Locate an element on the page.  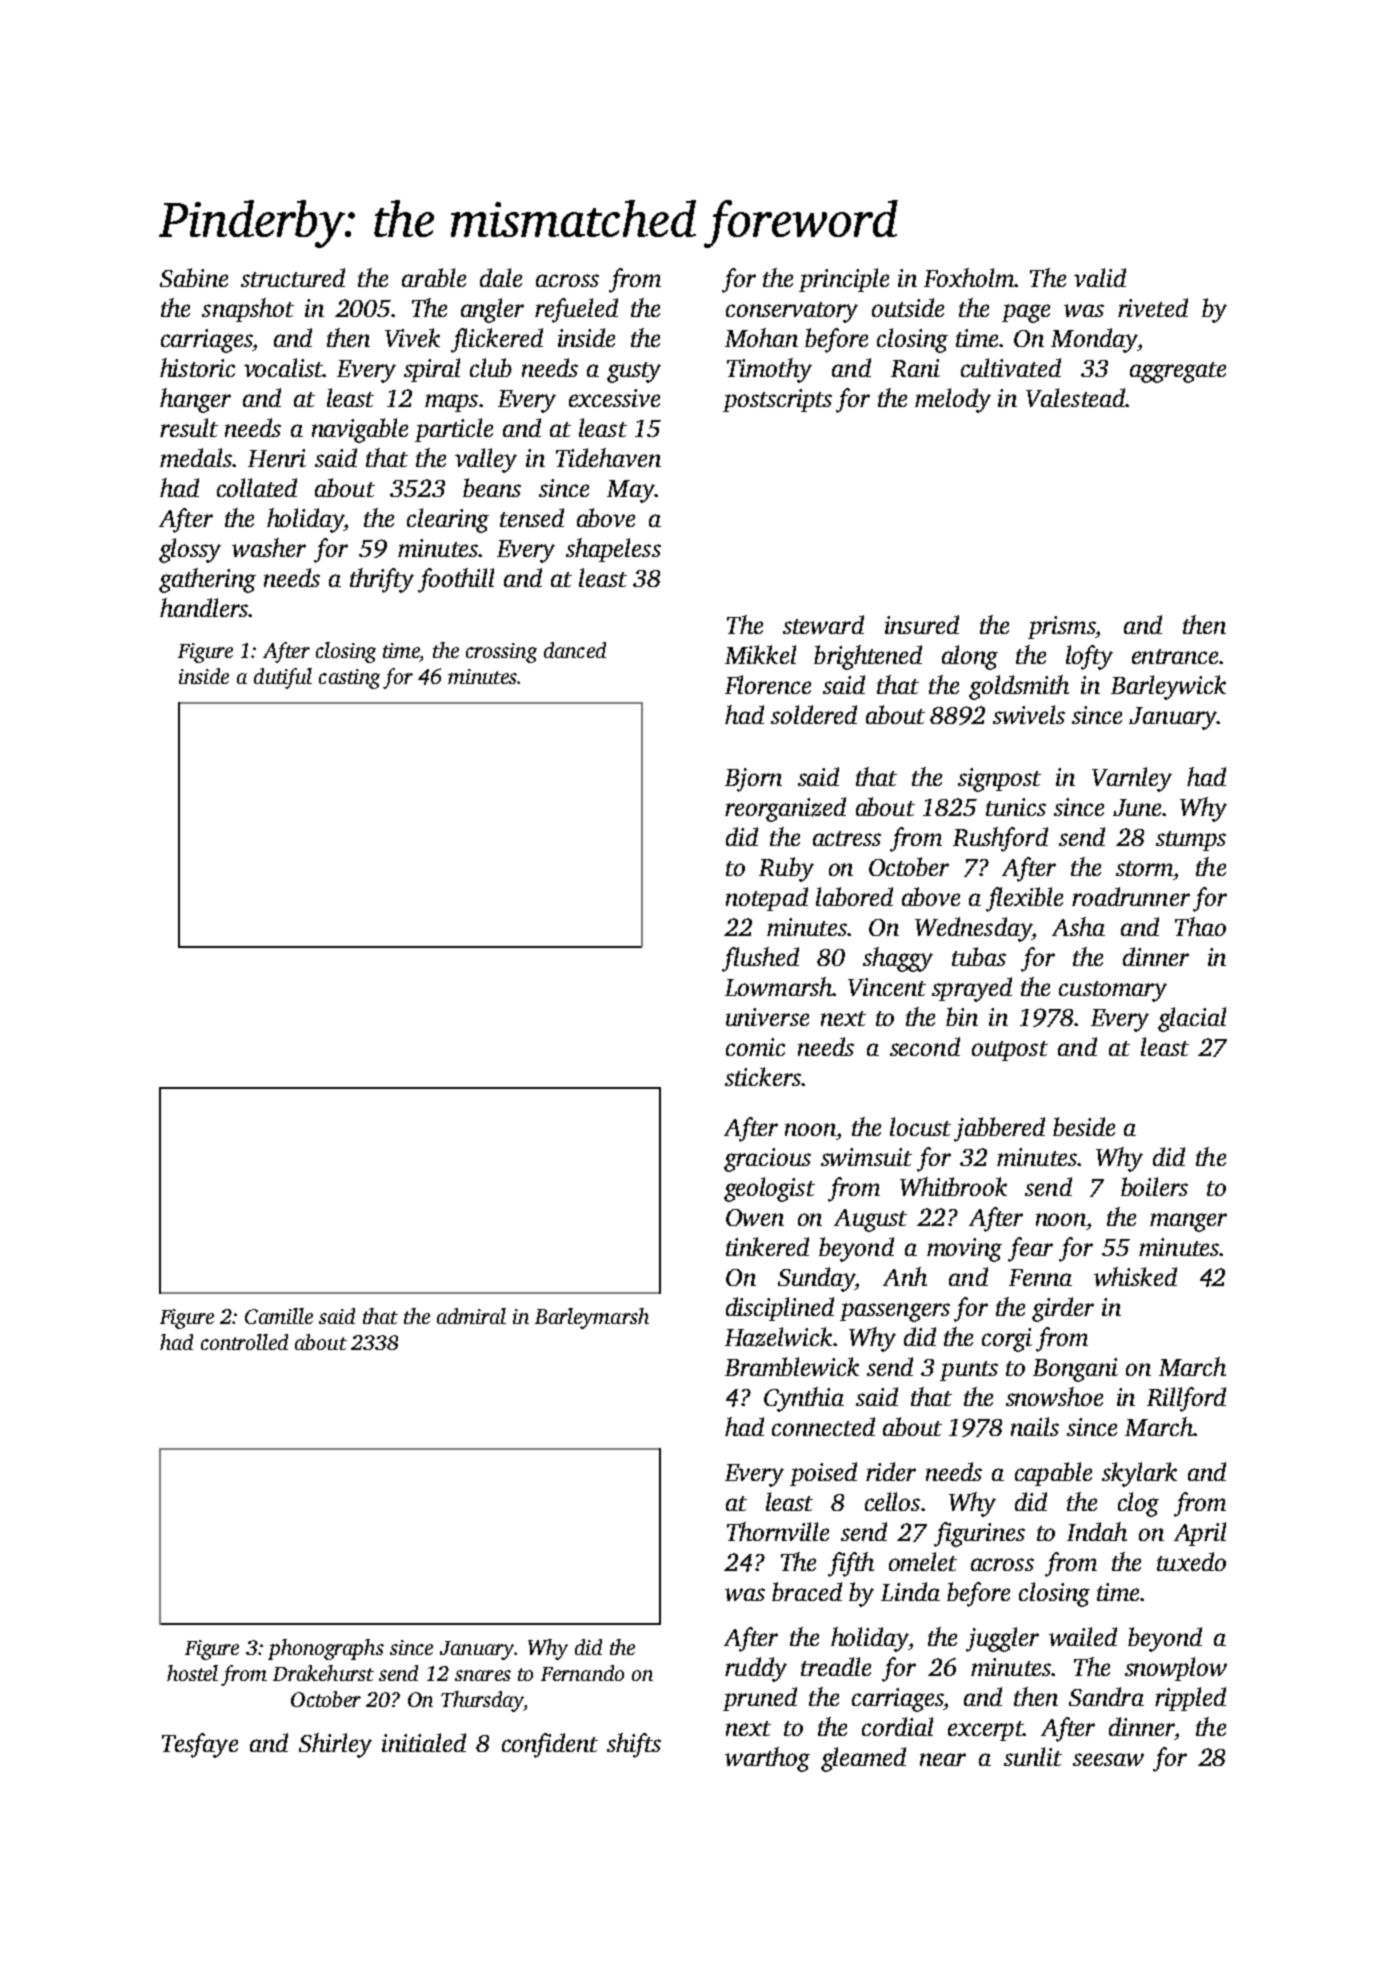
Camille is located at coordinates (279, 1316).
